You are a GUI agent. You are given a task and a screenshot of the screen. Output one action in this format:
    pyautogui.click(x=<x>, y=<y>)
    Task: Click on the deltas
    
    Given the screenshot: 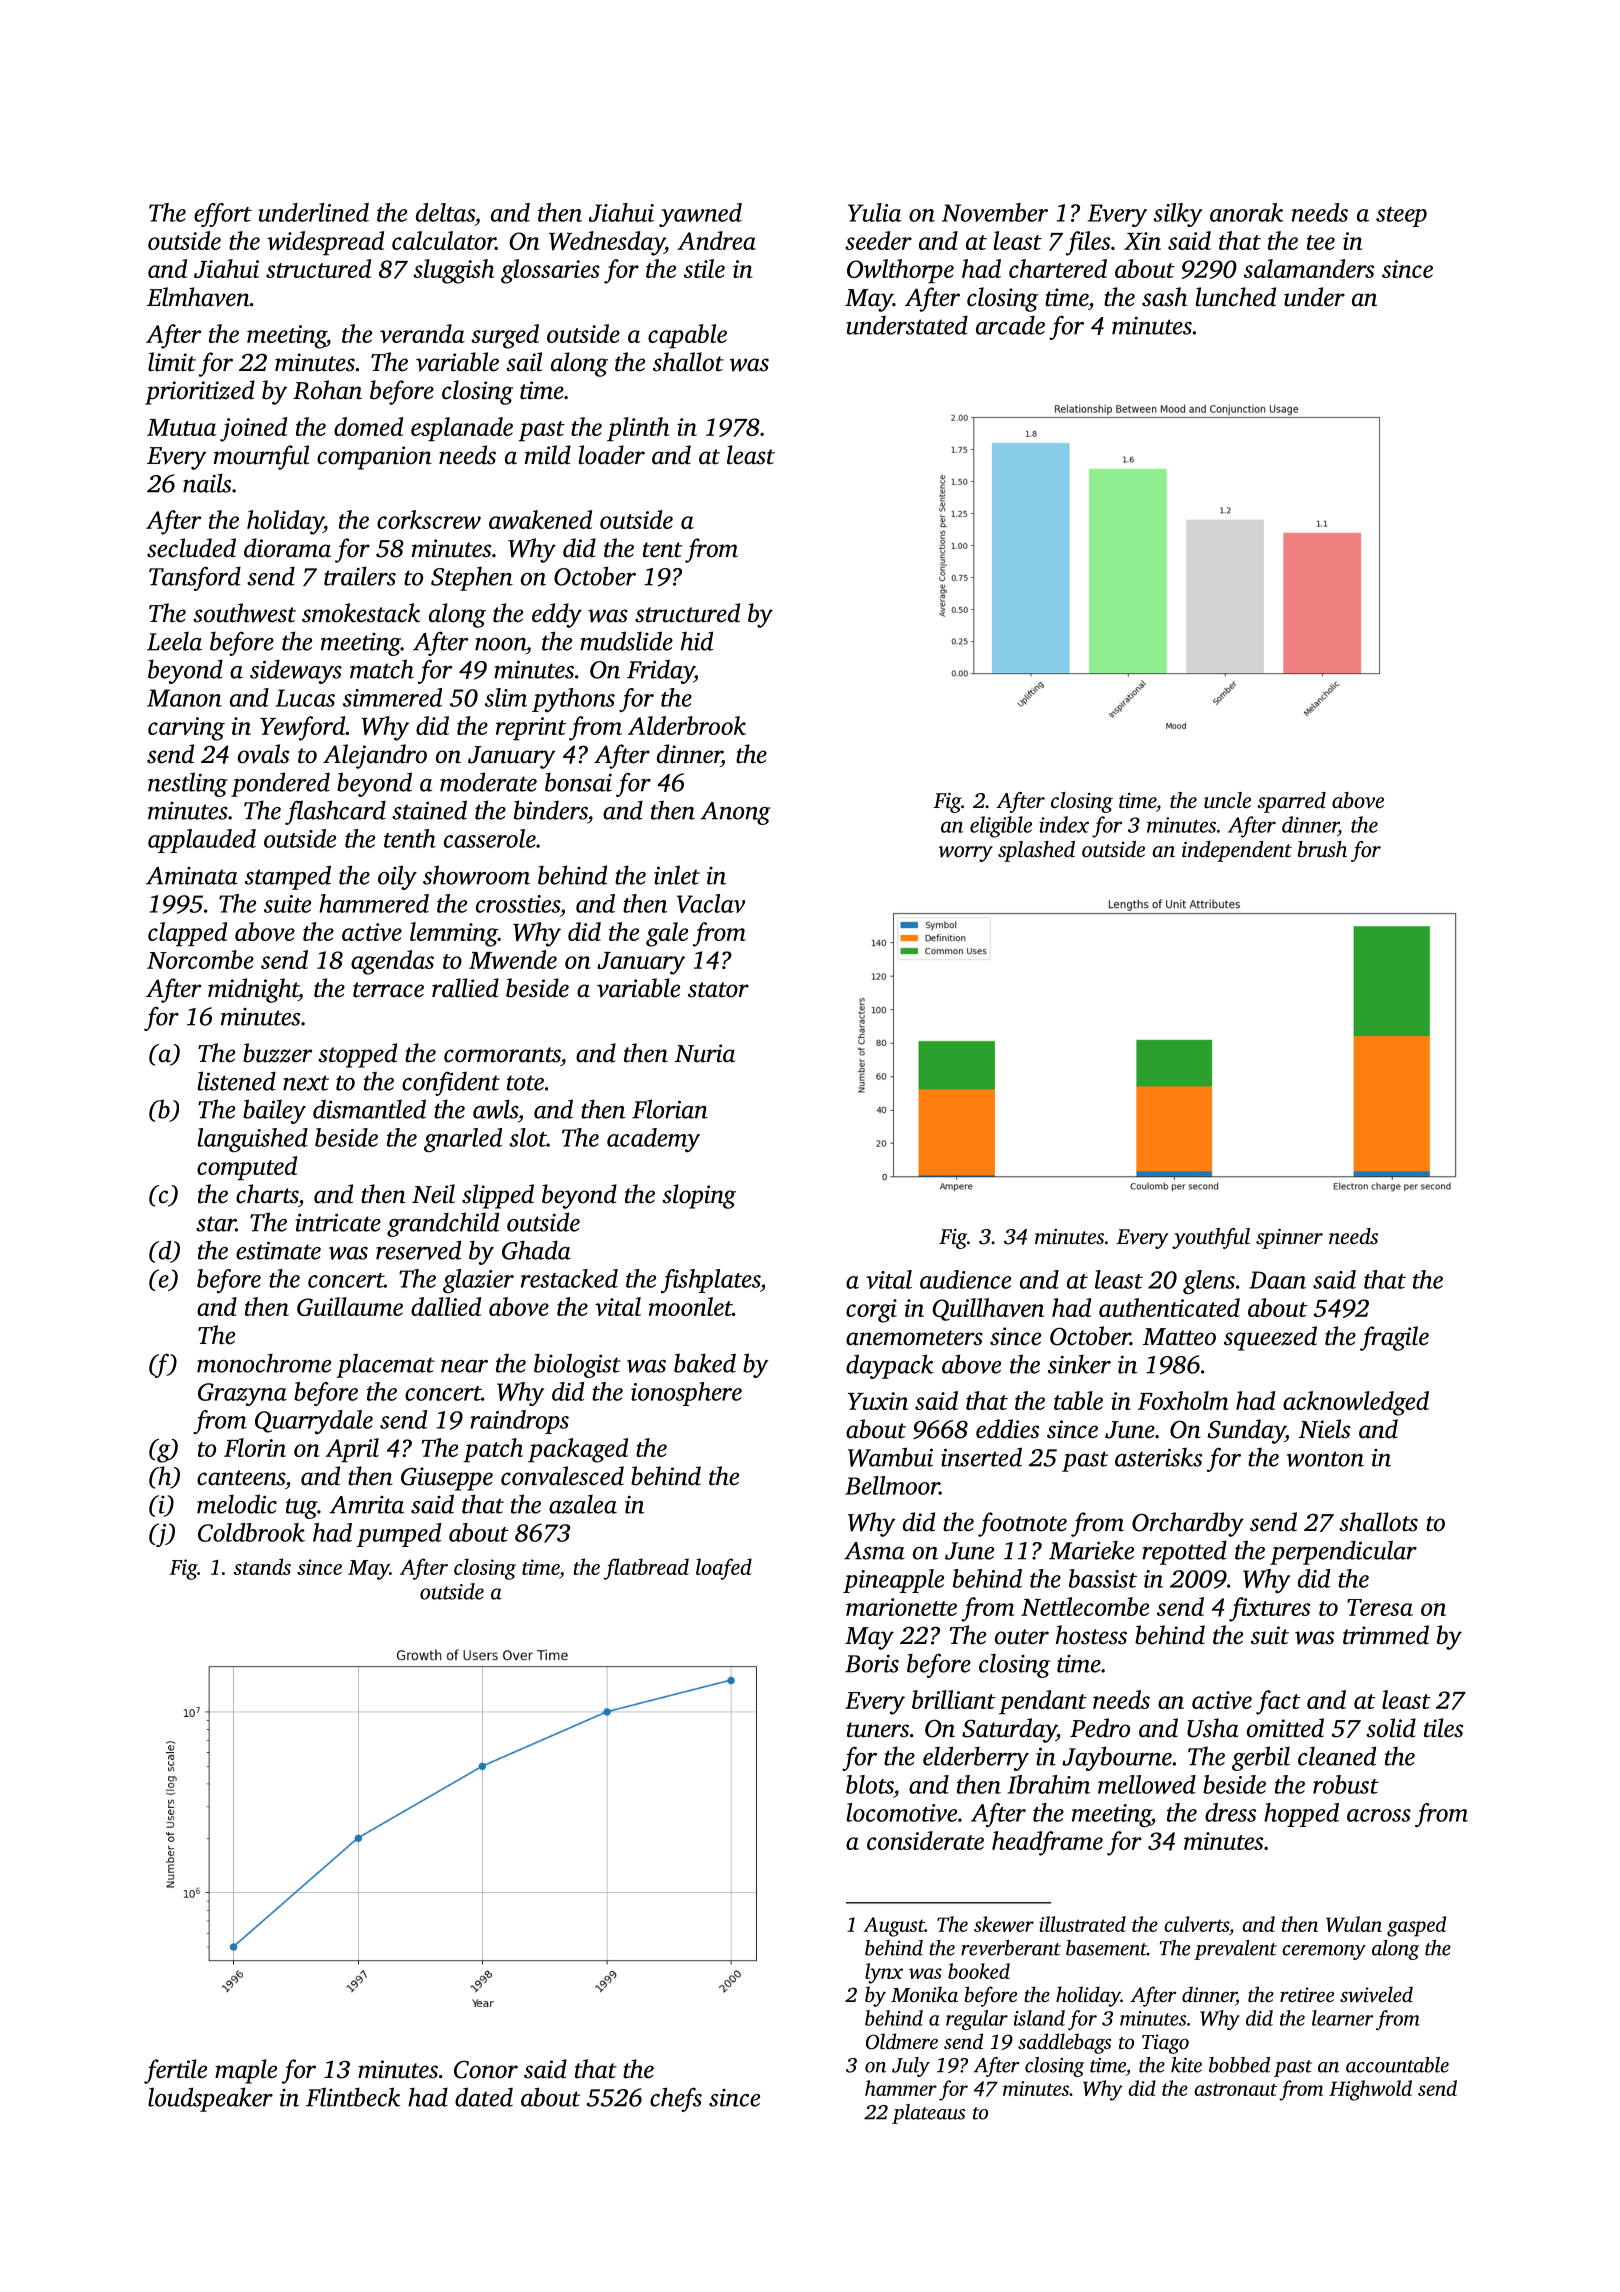 What is the action you would take?
    pyautogui.click(x=445, y=212)
